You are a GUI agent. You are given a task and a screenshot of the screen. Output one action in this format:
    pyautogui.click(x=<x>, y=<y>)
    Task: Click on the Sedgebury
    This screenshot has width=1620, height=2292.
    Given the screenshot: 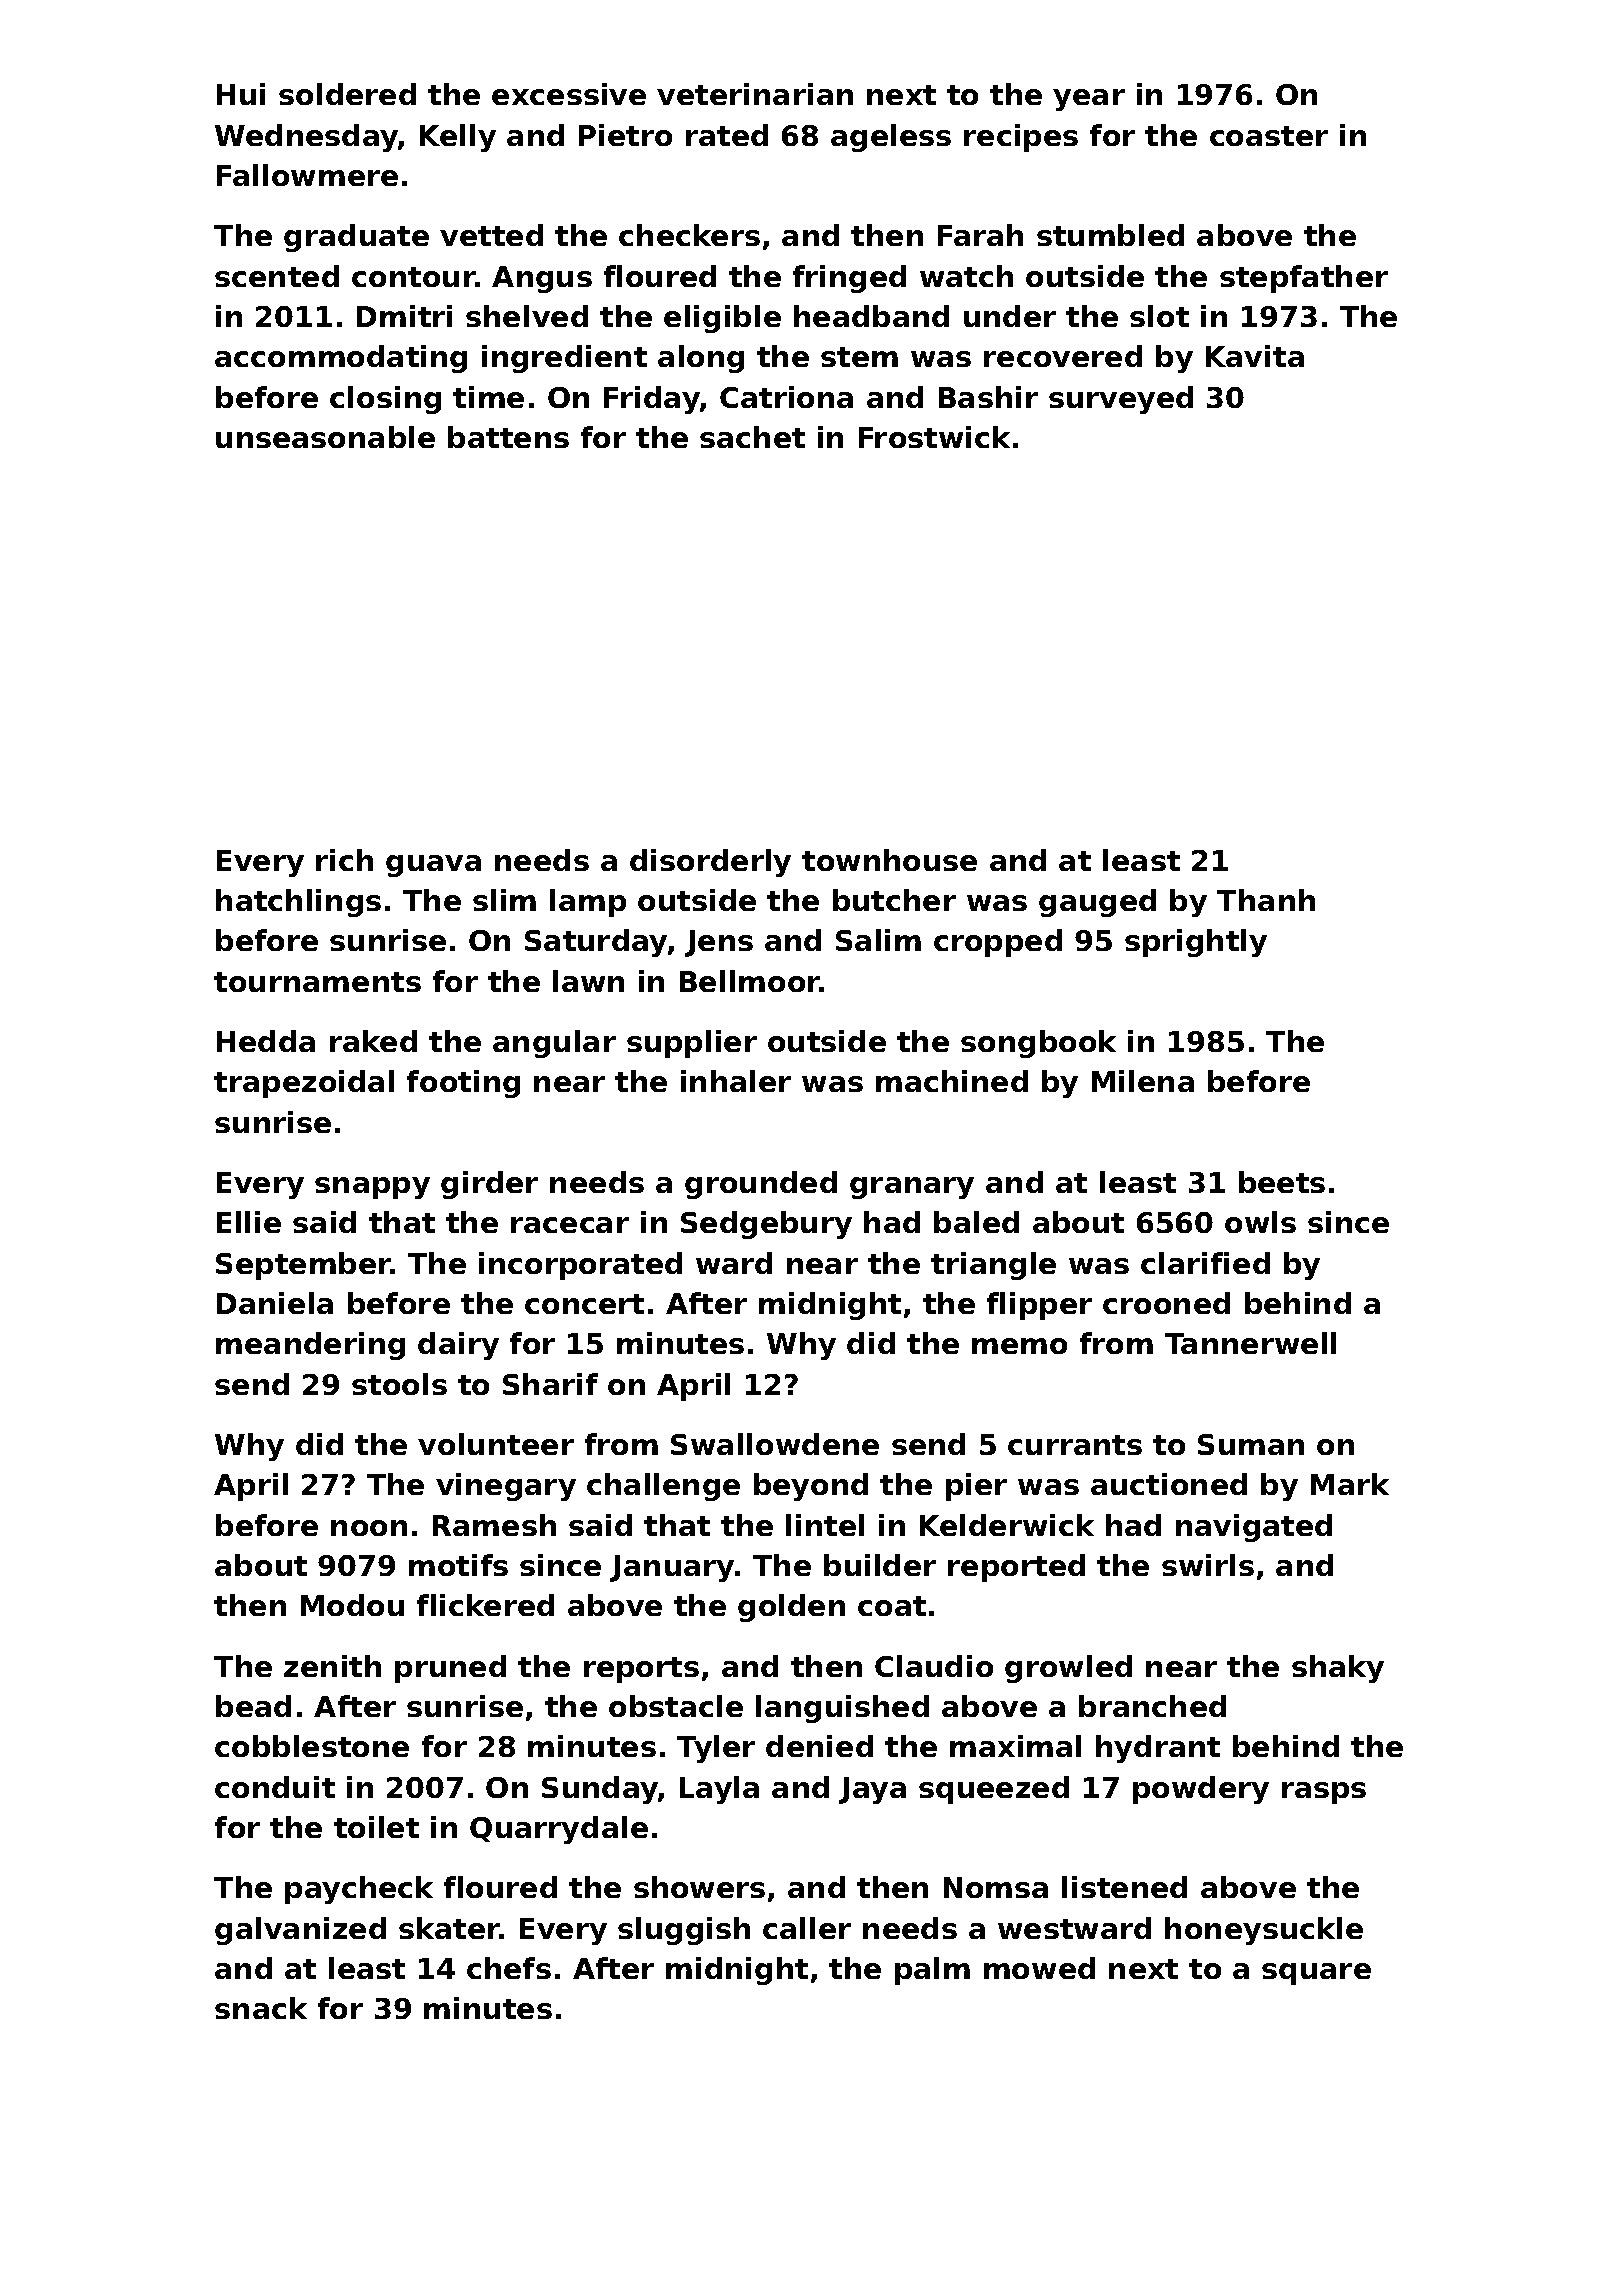 What is the action you would take?
    pyautogui.click(x=766, y=1225)
